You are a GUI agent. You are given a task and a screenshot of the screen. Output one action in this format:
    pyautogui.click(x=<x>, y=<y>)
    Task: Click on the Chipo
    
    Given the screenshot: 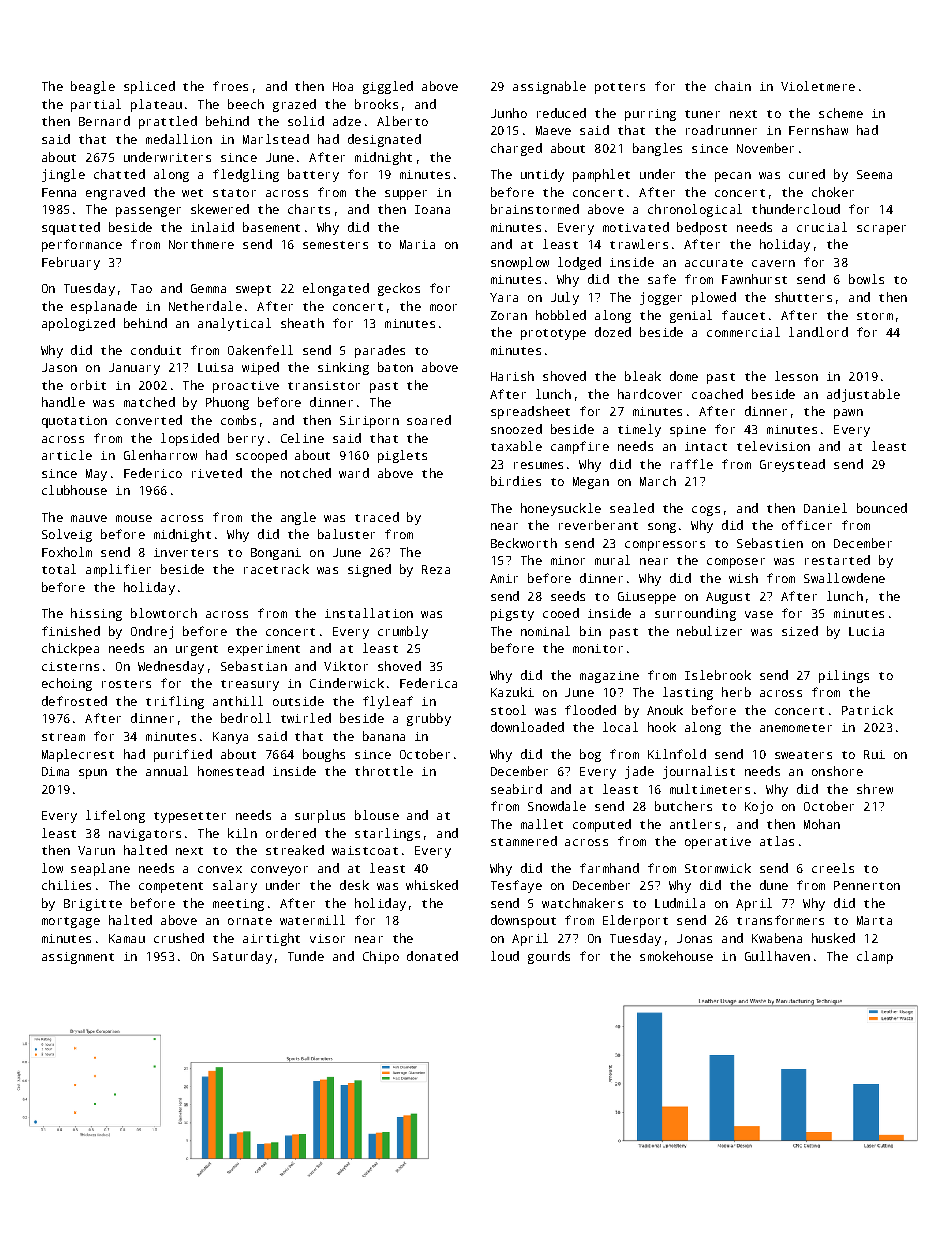 What is the action you would take?
    pyautogui.click(x=381, y=957)
